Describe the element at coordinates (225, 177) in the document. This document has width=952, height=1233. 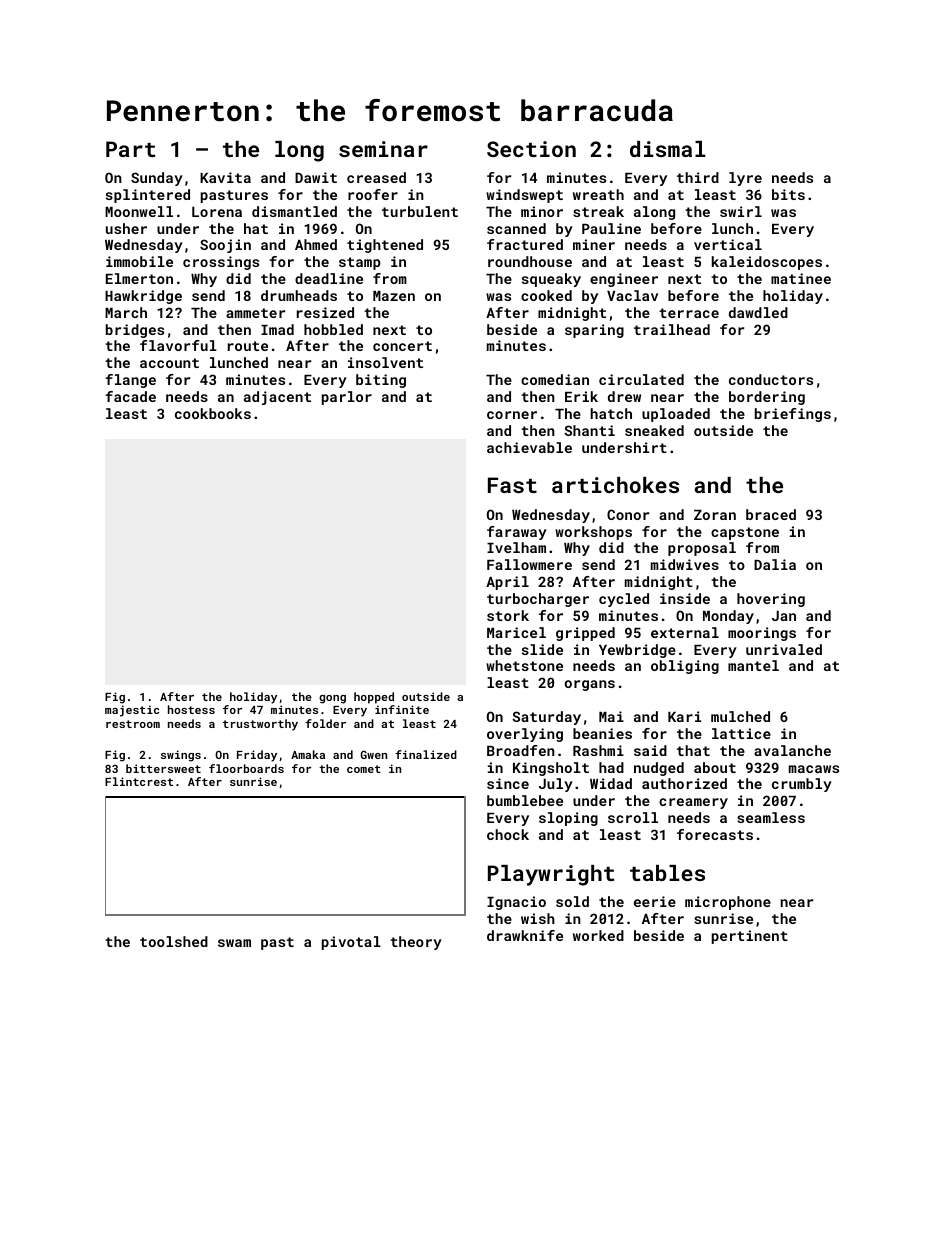
I see `Kavita` at that location.
